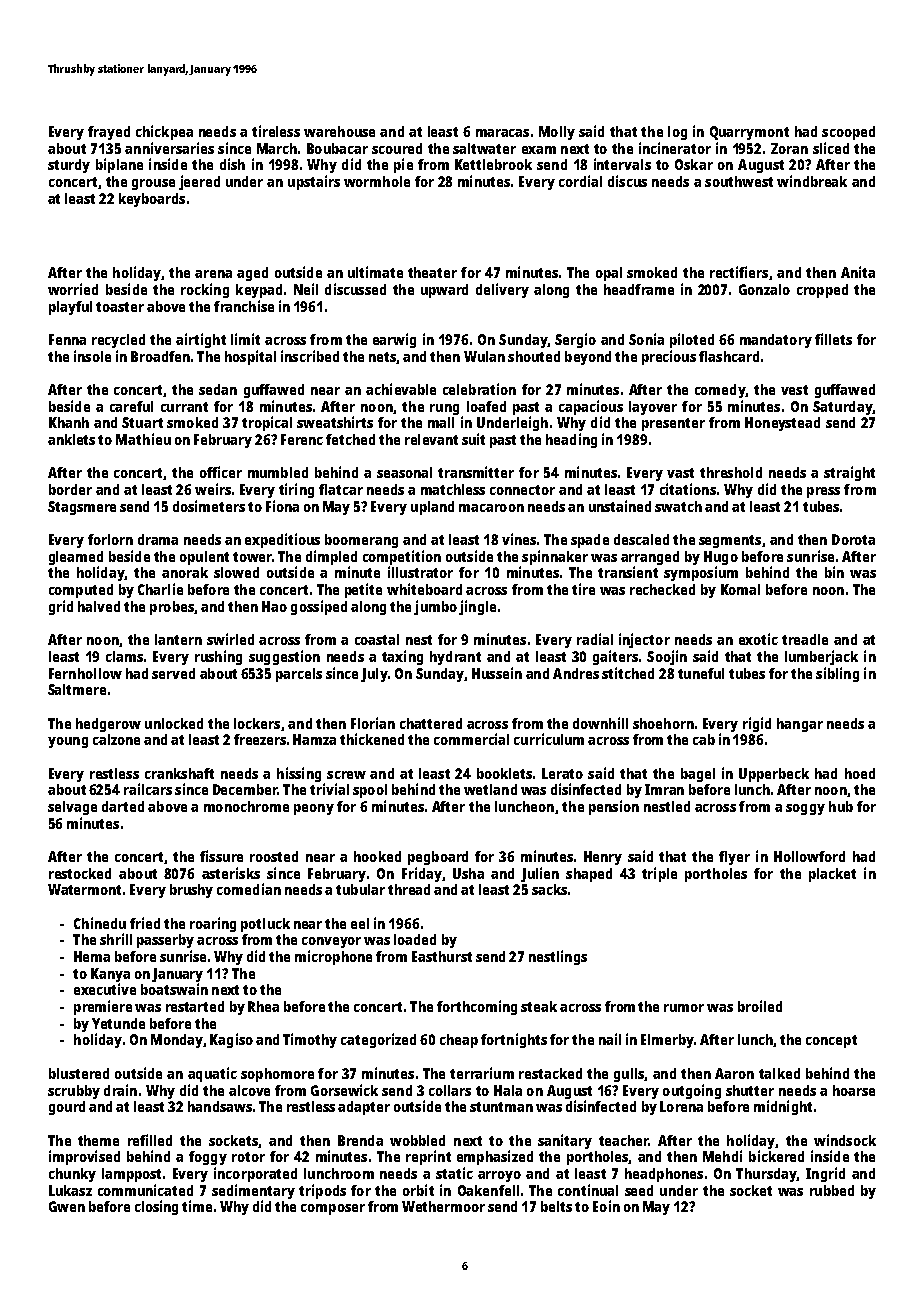 Image resolution: width=924 pixels, height=1308 pixels. Describe the element at coordinates (153, 184) in the page. I see `grouse` at that location.
